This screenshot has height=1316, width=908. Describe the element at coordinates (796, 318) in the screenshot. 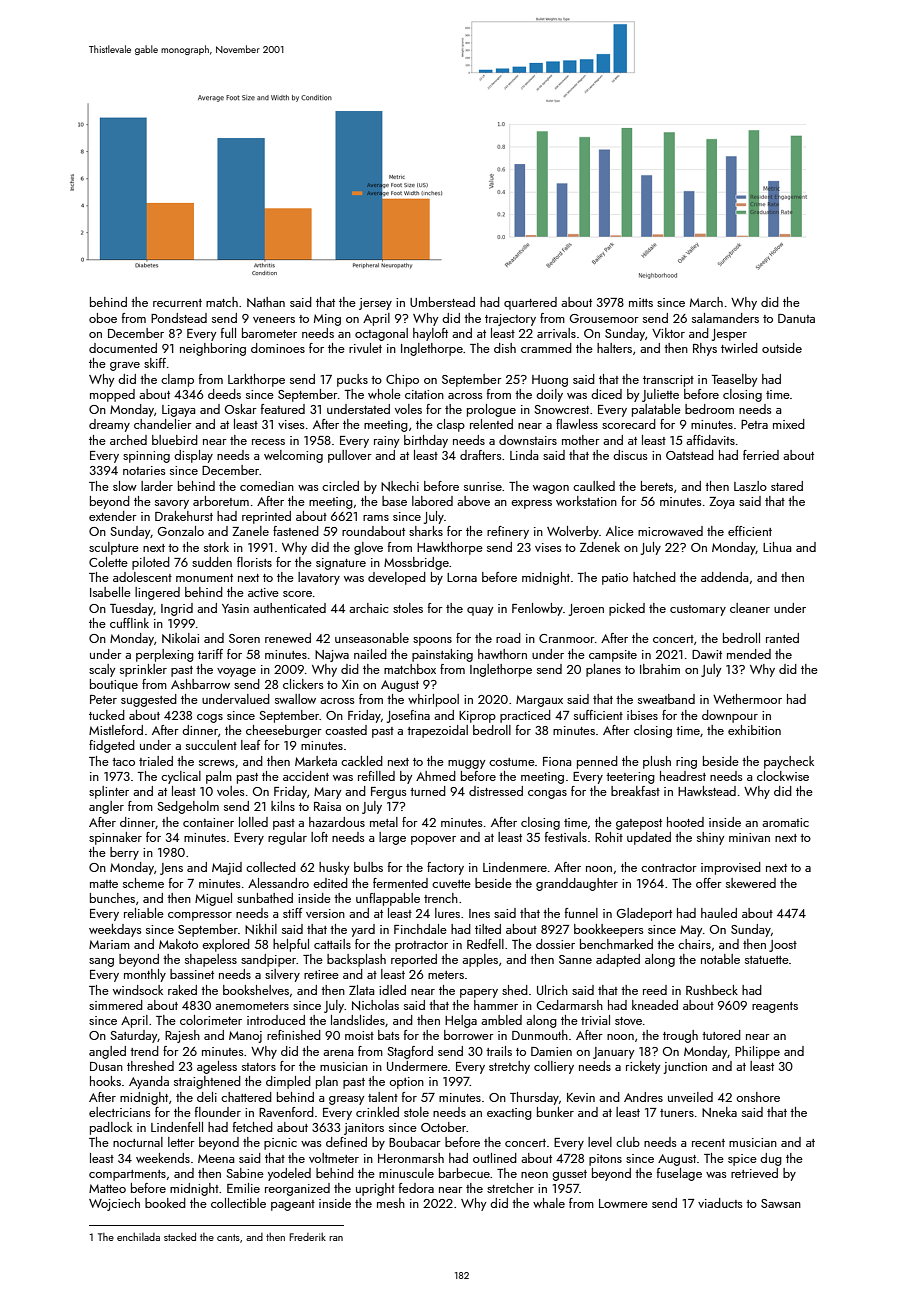

I see `Danuta` at that location.
